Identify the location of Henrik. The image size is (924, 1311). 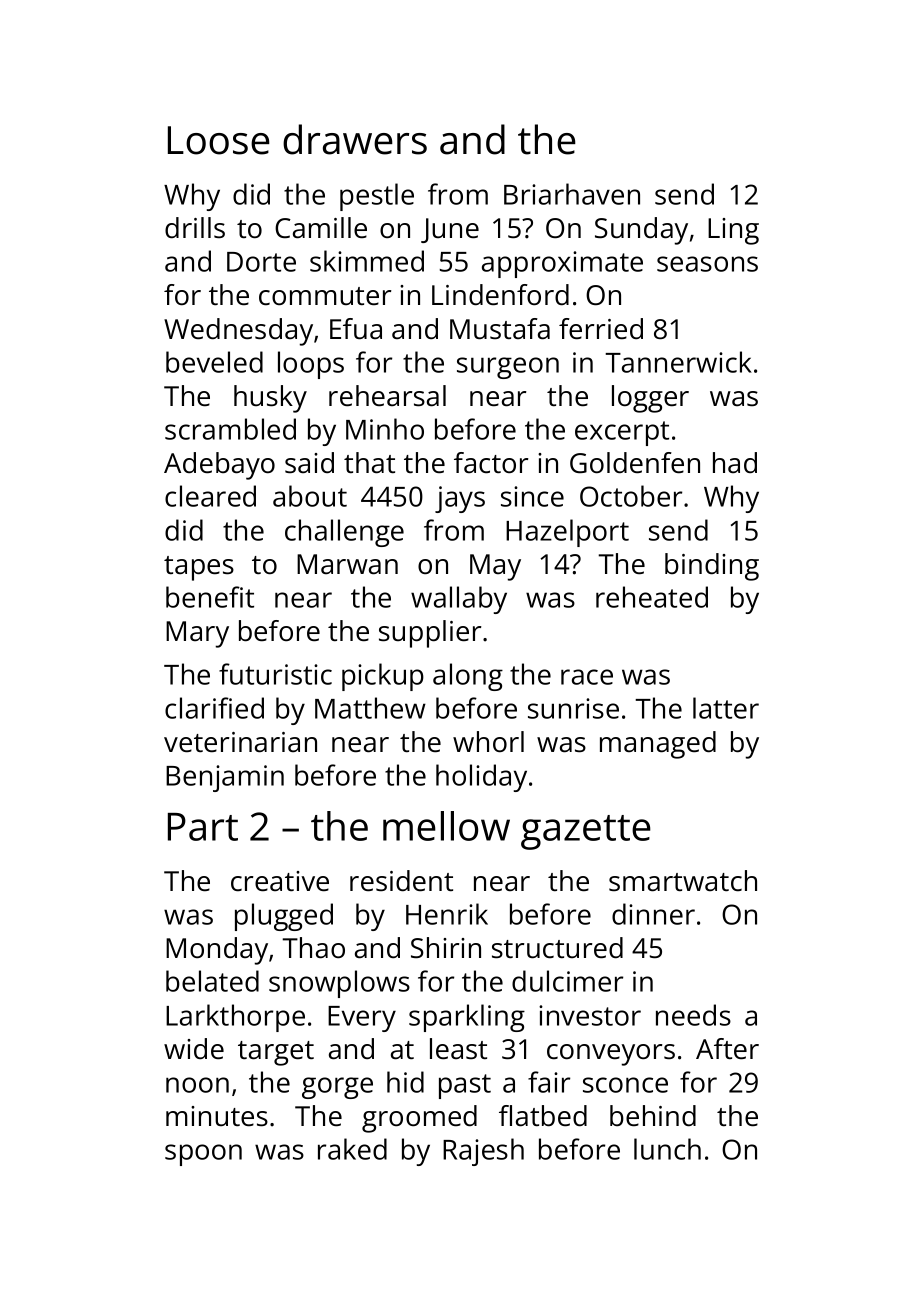
(447, 914).
